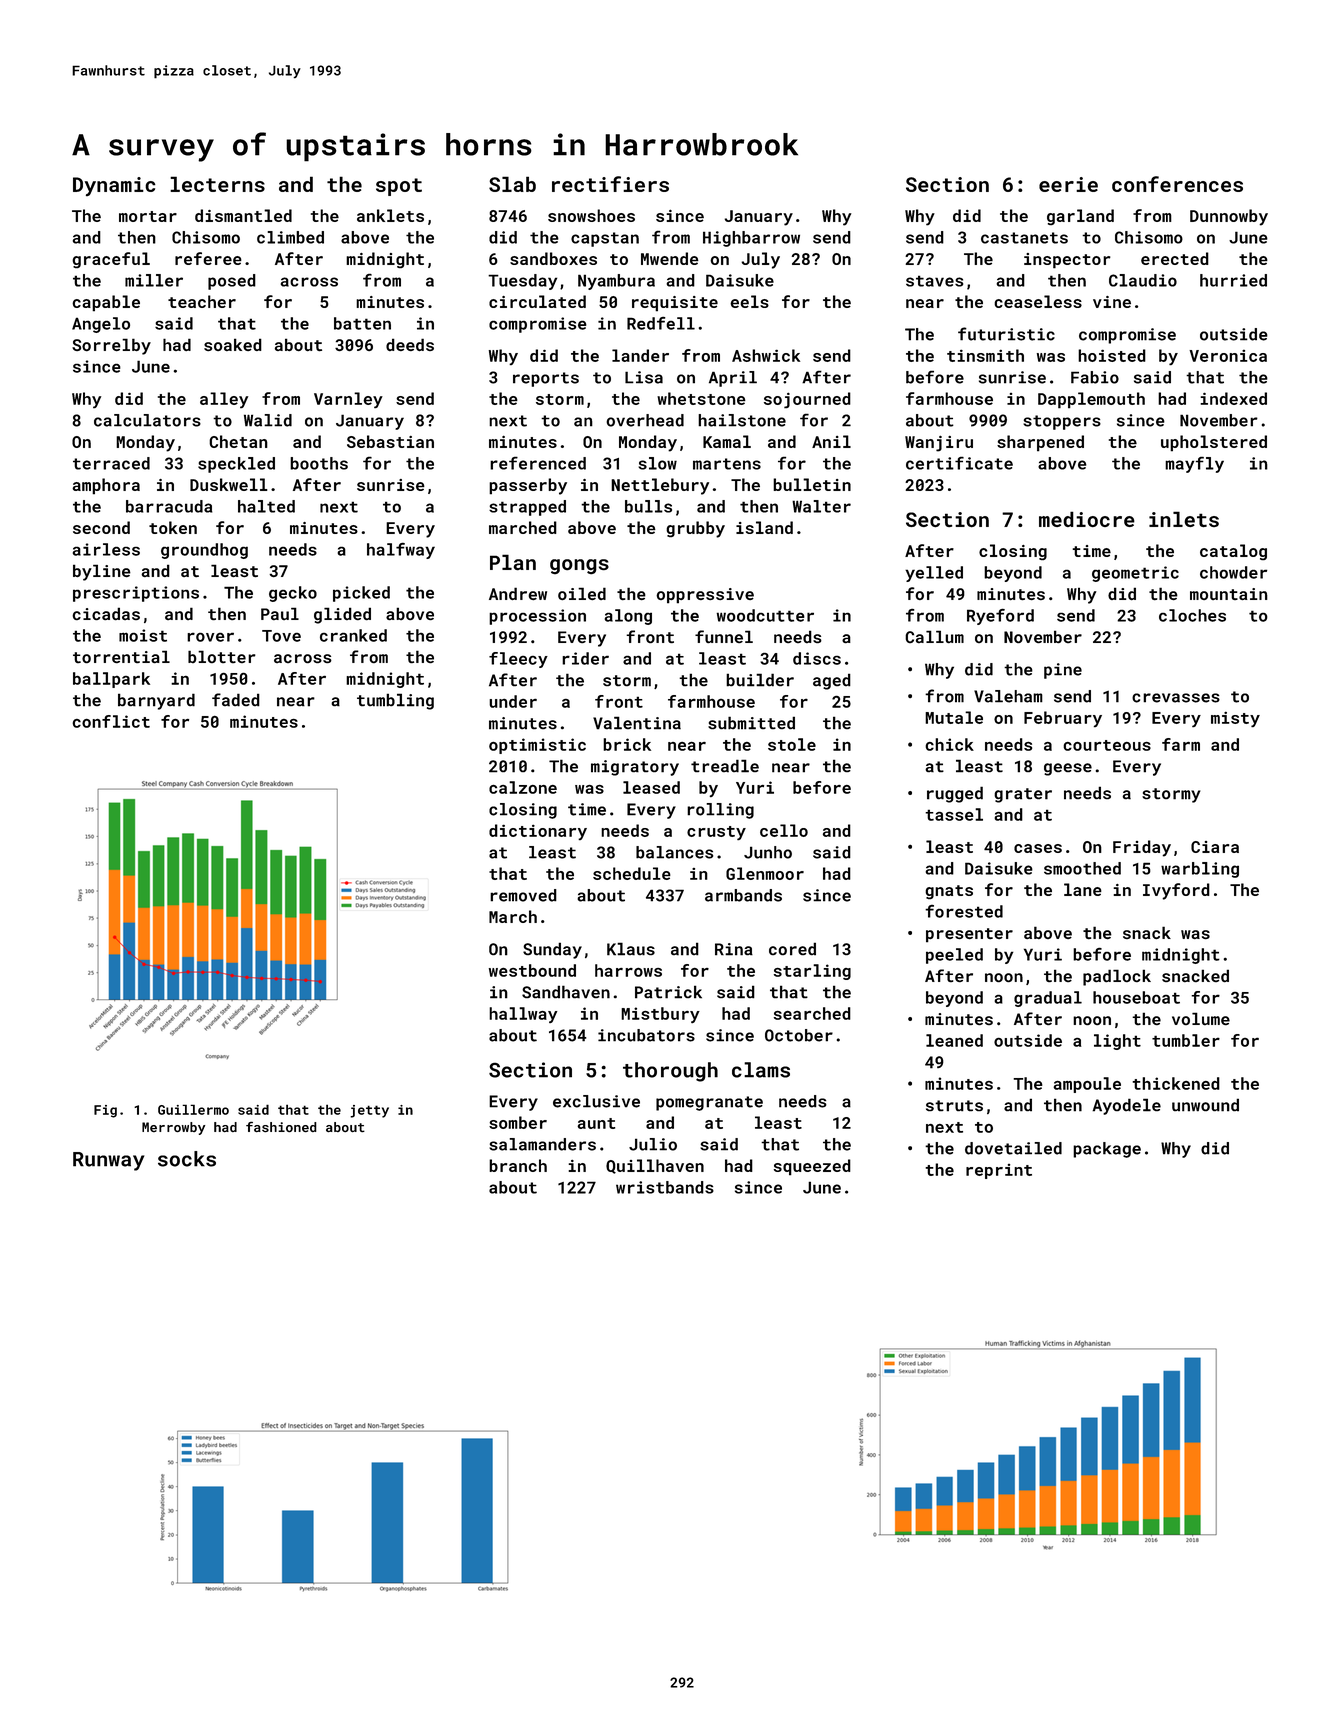  Describe the element at coordinates (187, 1159) in the document. I see `socks` at that location.
